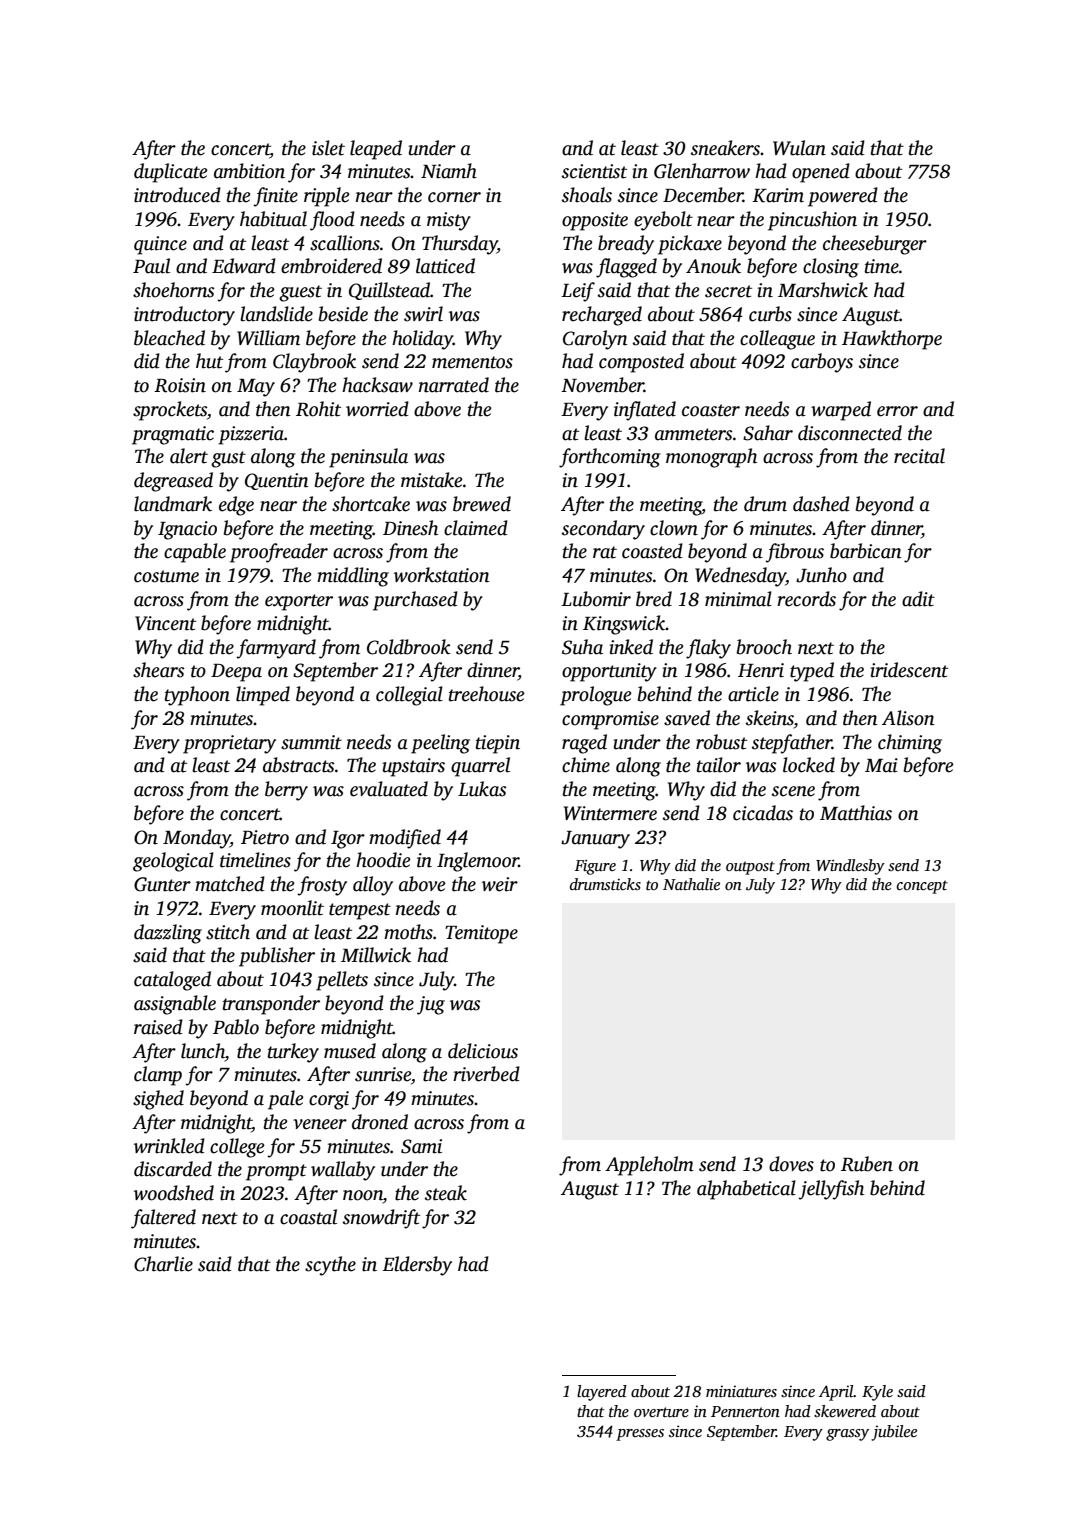 This screenshot has width=1088, height=1538. I want to click on layered, so click(602, 1393).
